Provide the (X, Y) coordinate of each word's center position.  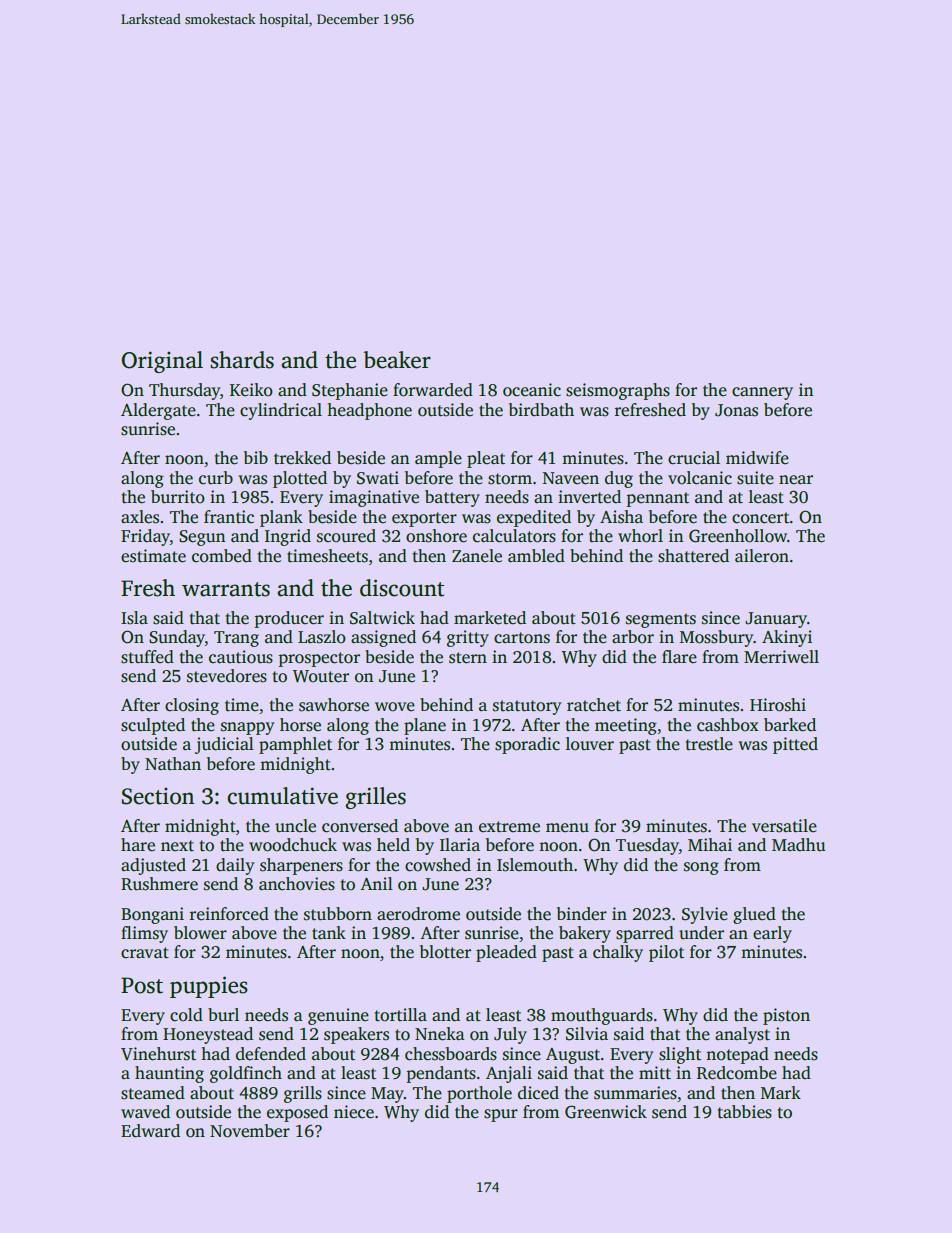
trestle (709, 744)
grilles (375, 798)
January (776, 620)
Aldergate (158, 411)
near (796, 480)
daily (235, 866)
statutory (527, 707)
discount (402, 588)
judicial (224, 745)
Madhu (798, 845)
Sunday (177, 638)
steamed (153, 1093)
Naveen (570, 478)
